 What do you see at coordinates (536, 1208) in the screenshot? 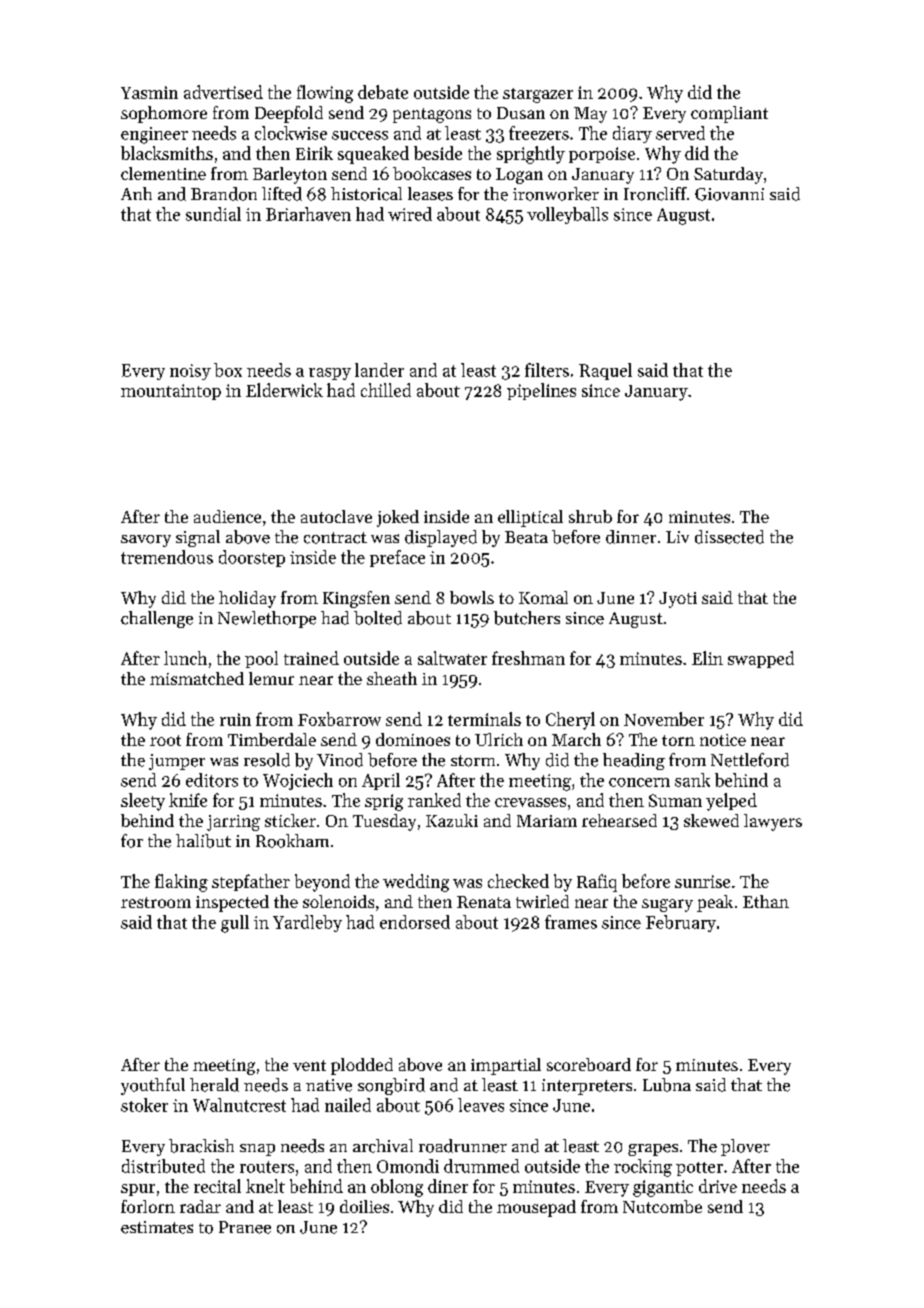
I see `mousepad` at bounding box center [536, 1208].
